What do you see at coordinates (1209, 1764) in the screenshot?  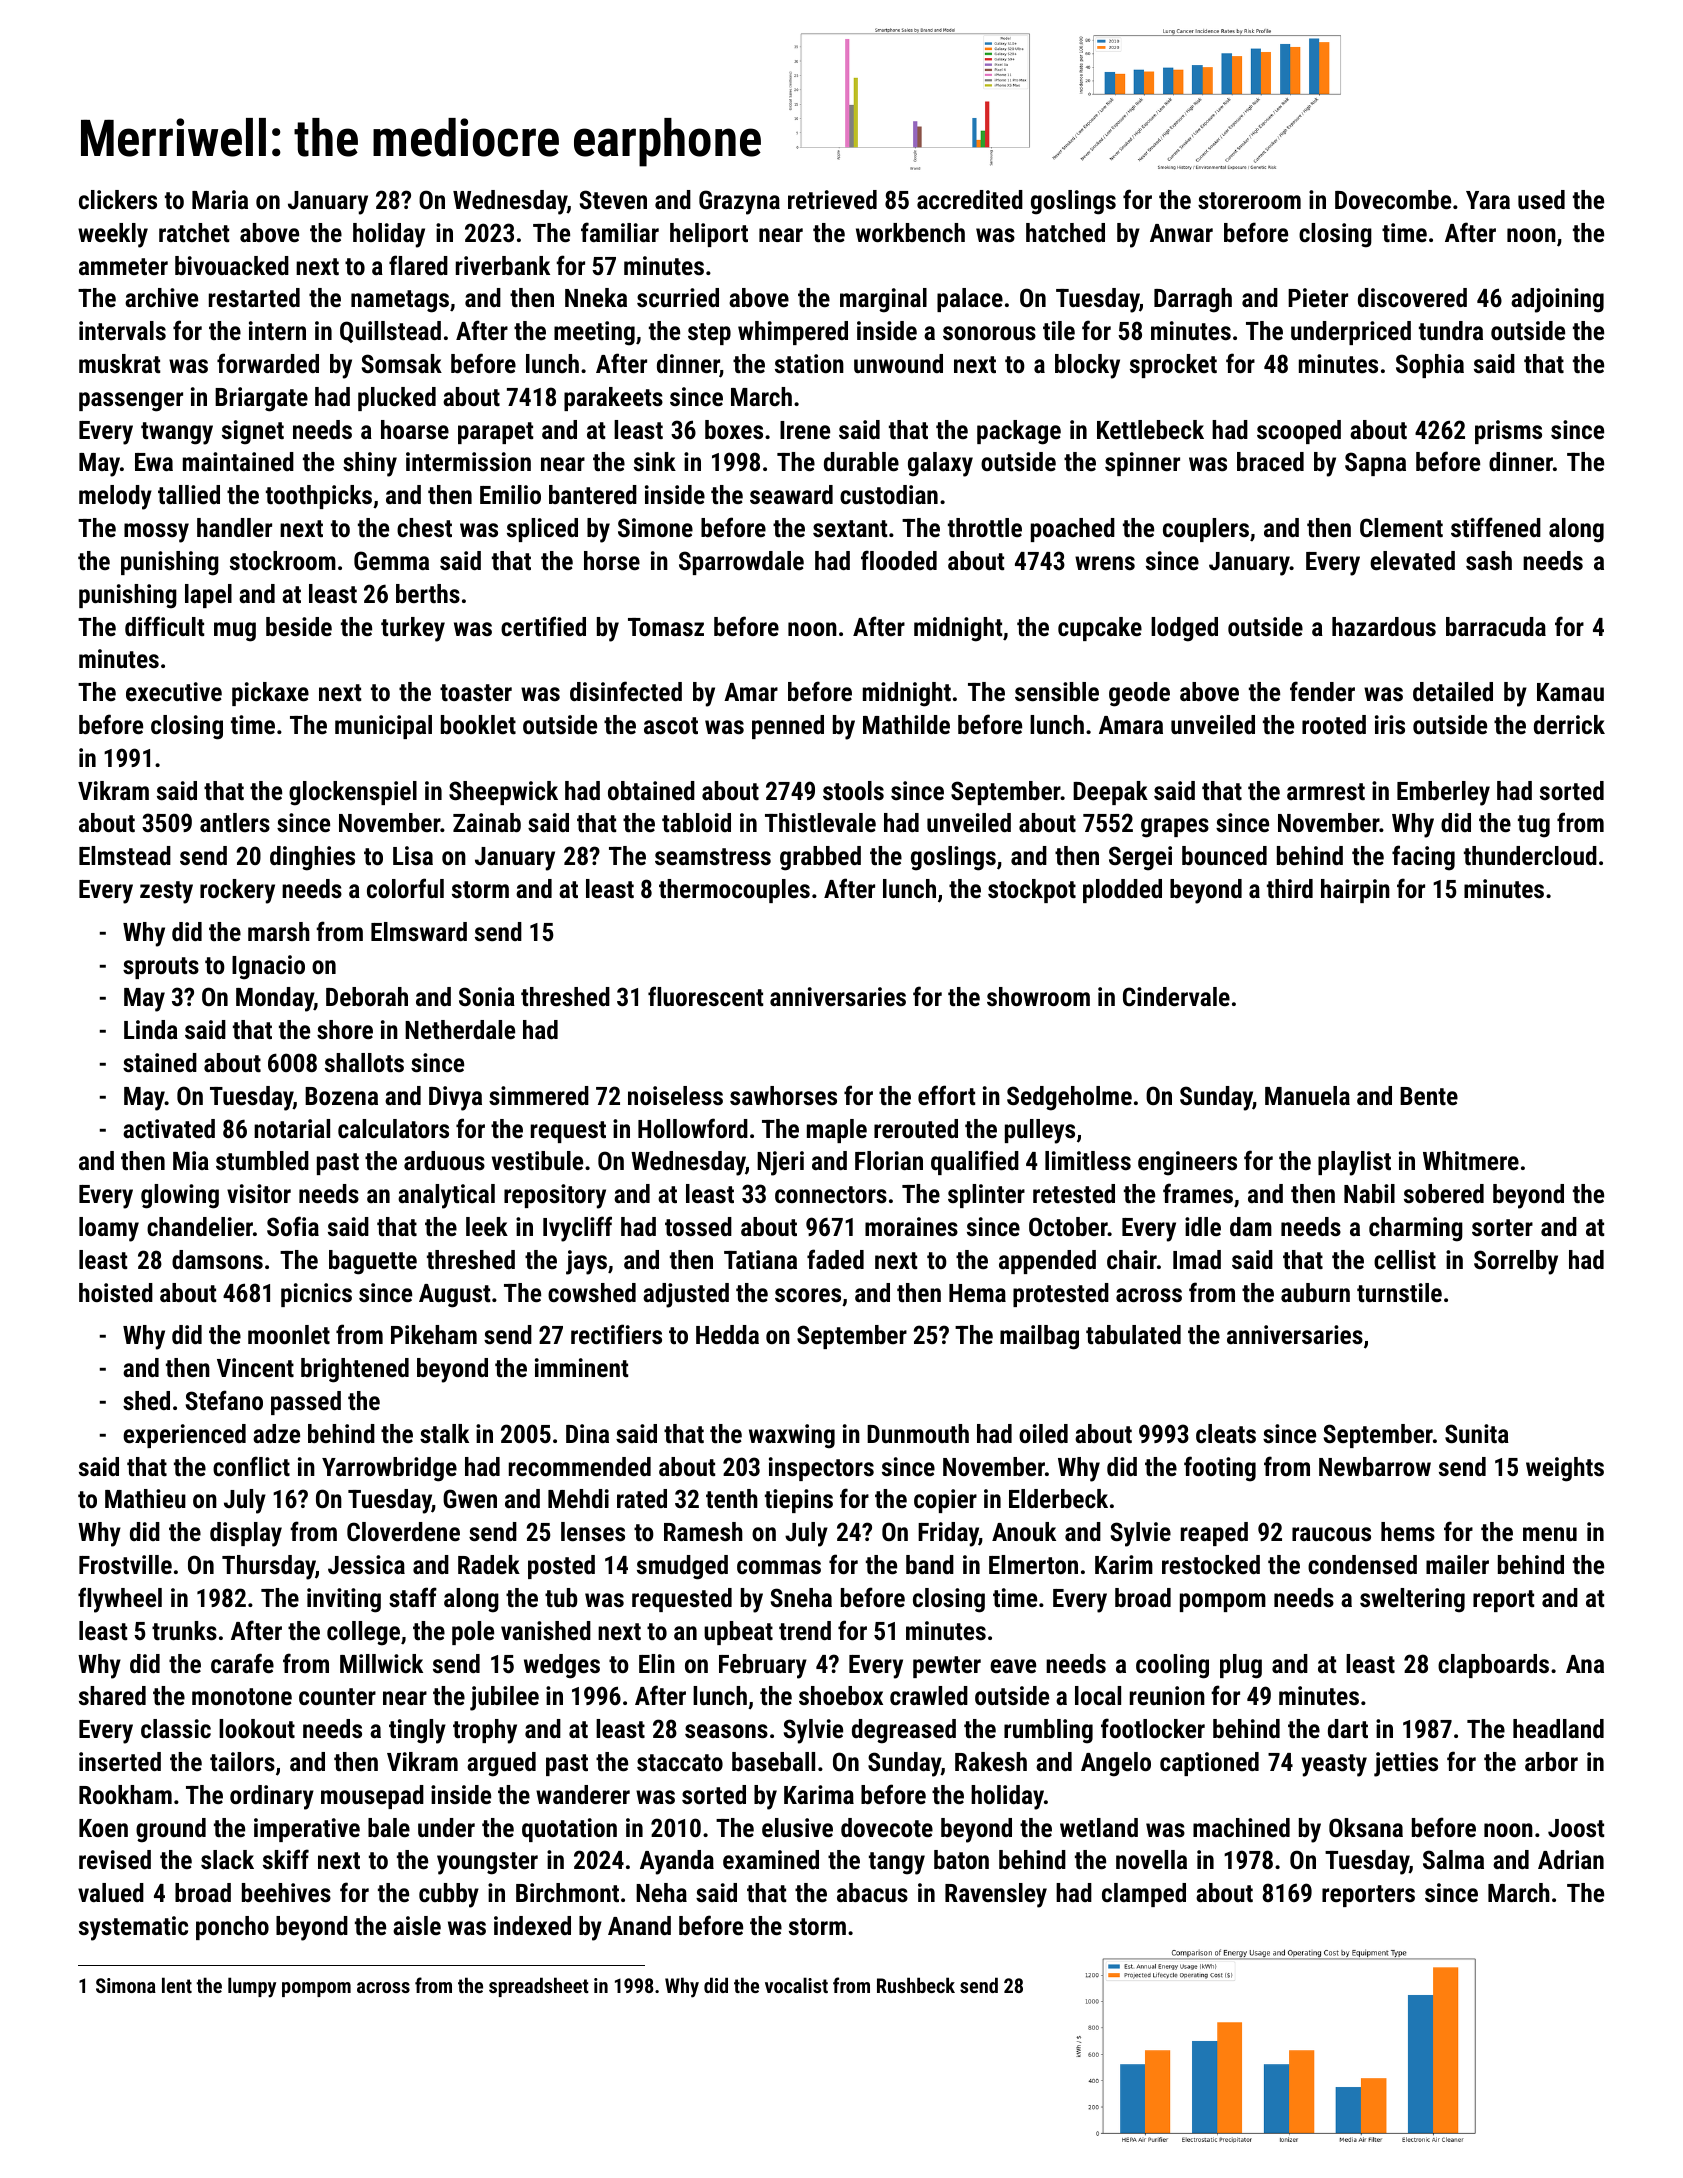 I see `captioned` at bounding box center [1209, 1764].
